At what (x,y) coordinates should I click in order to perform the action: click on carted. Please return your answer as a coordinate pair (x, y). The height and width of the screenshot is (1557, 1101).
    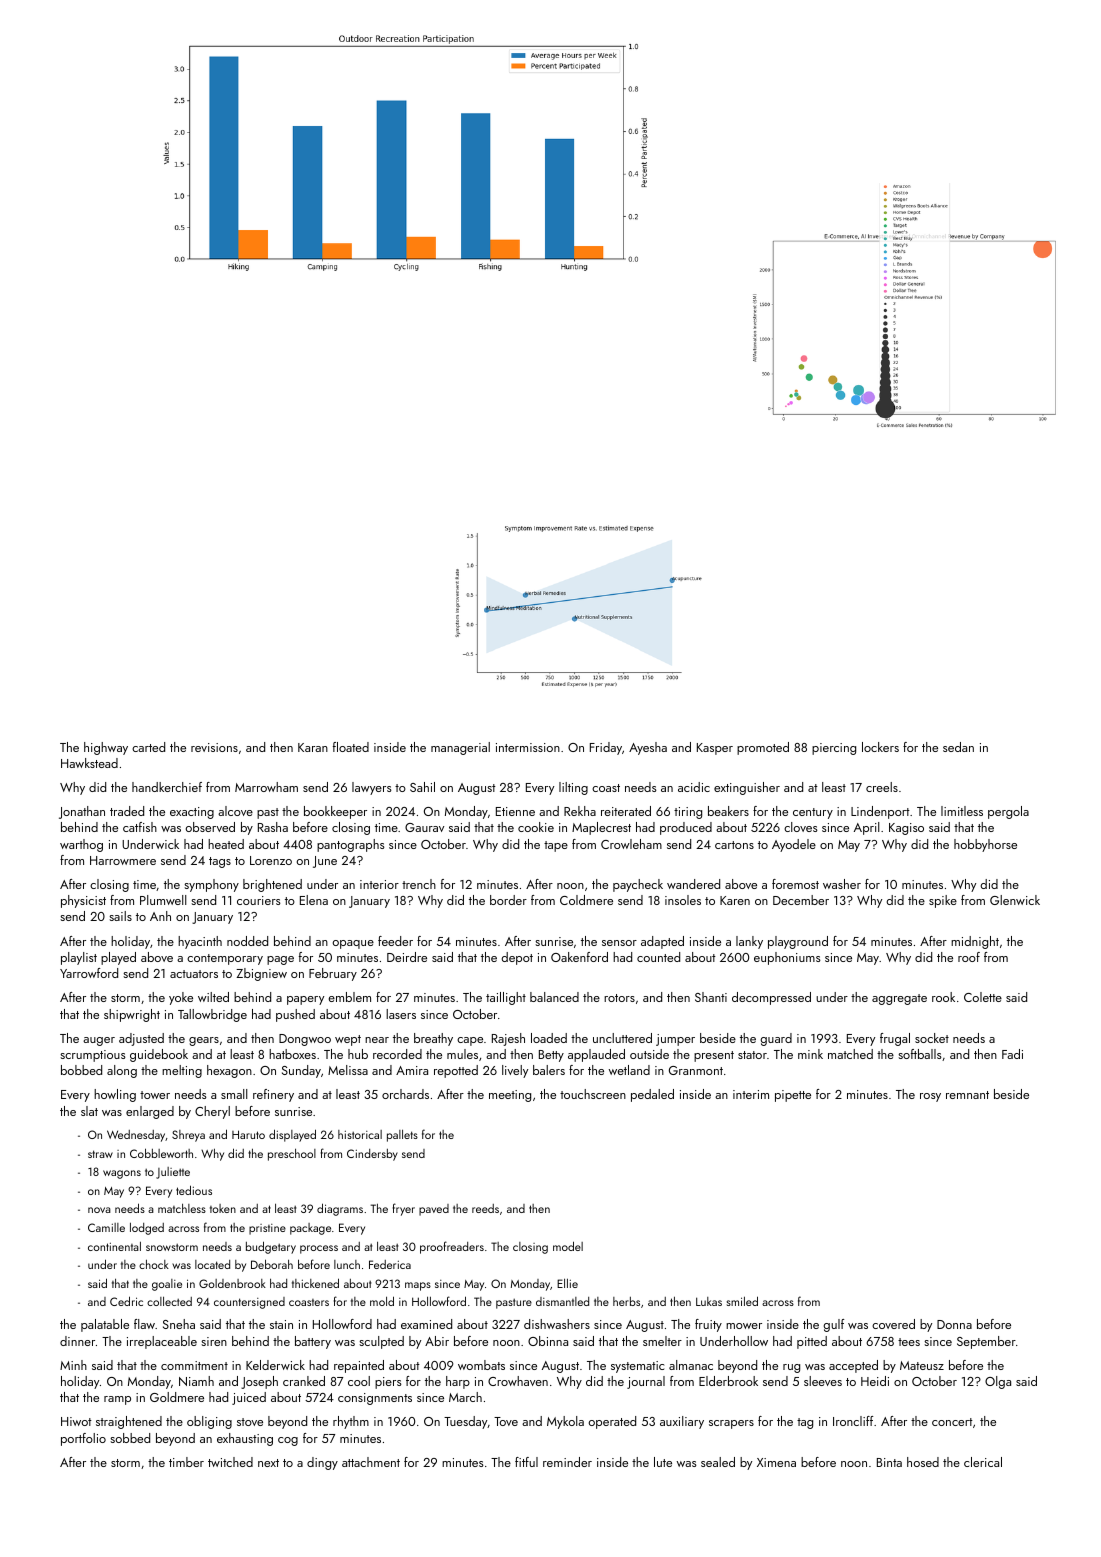
    Looking at the image, I should click on (148, 747).
